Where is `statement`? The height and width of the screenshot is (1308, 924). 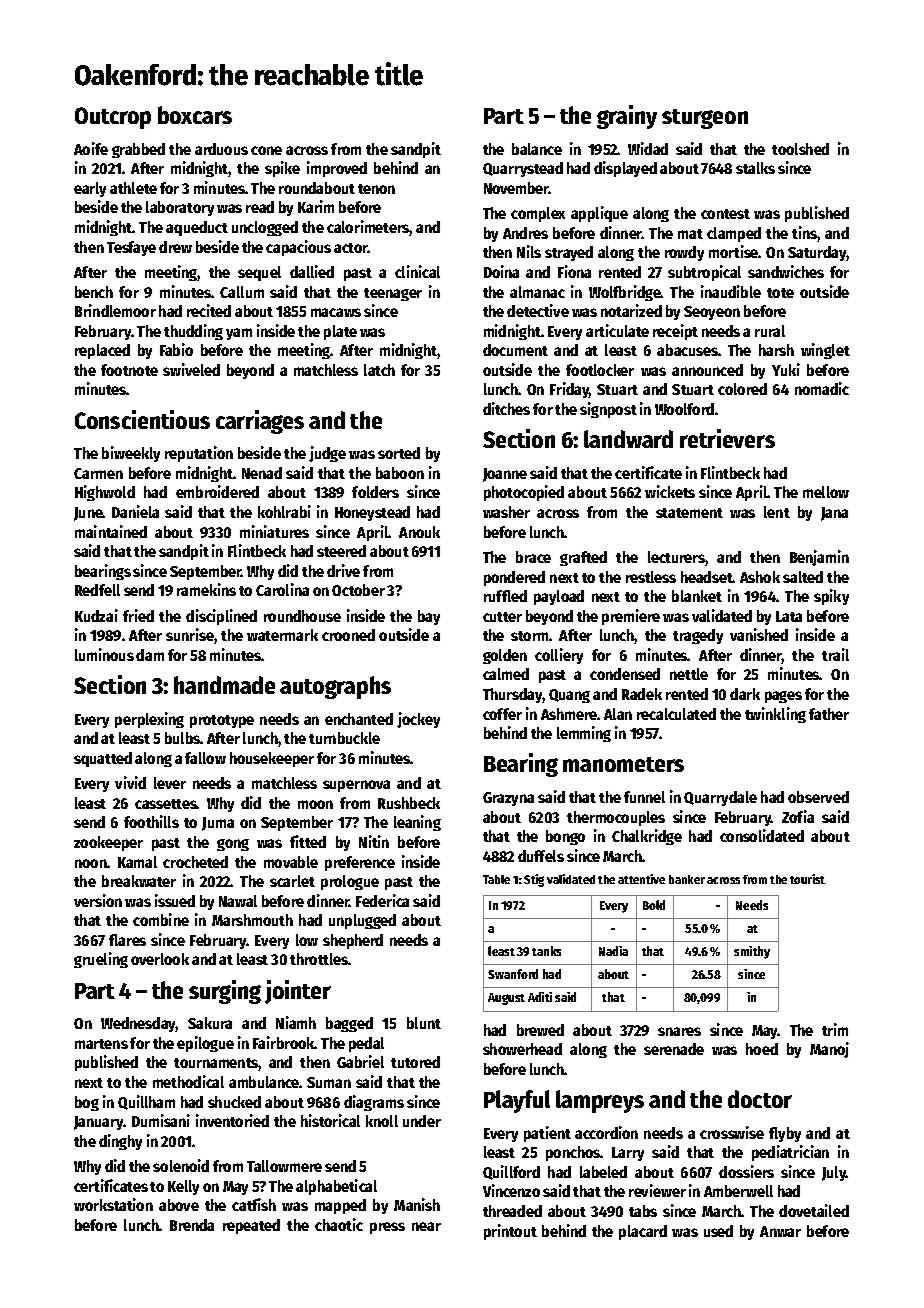
statement is located at coordinates (689, 513).
